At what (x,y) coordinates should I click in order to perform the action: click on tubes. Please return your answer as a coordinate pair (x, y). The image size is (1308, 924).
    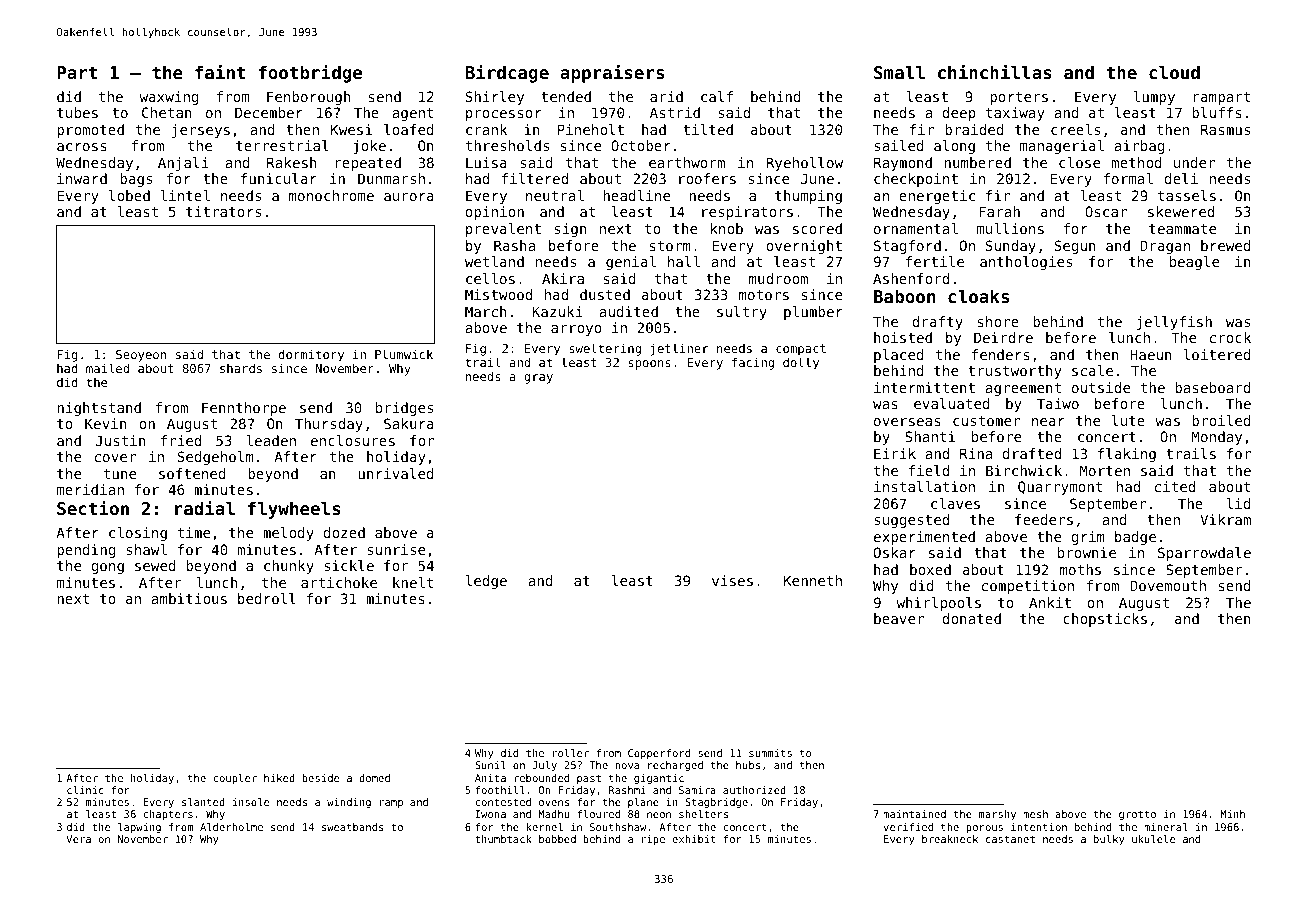
    Looking at the image, I should click on (77, 112).
